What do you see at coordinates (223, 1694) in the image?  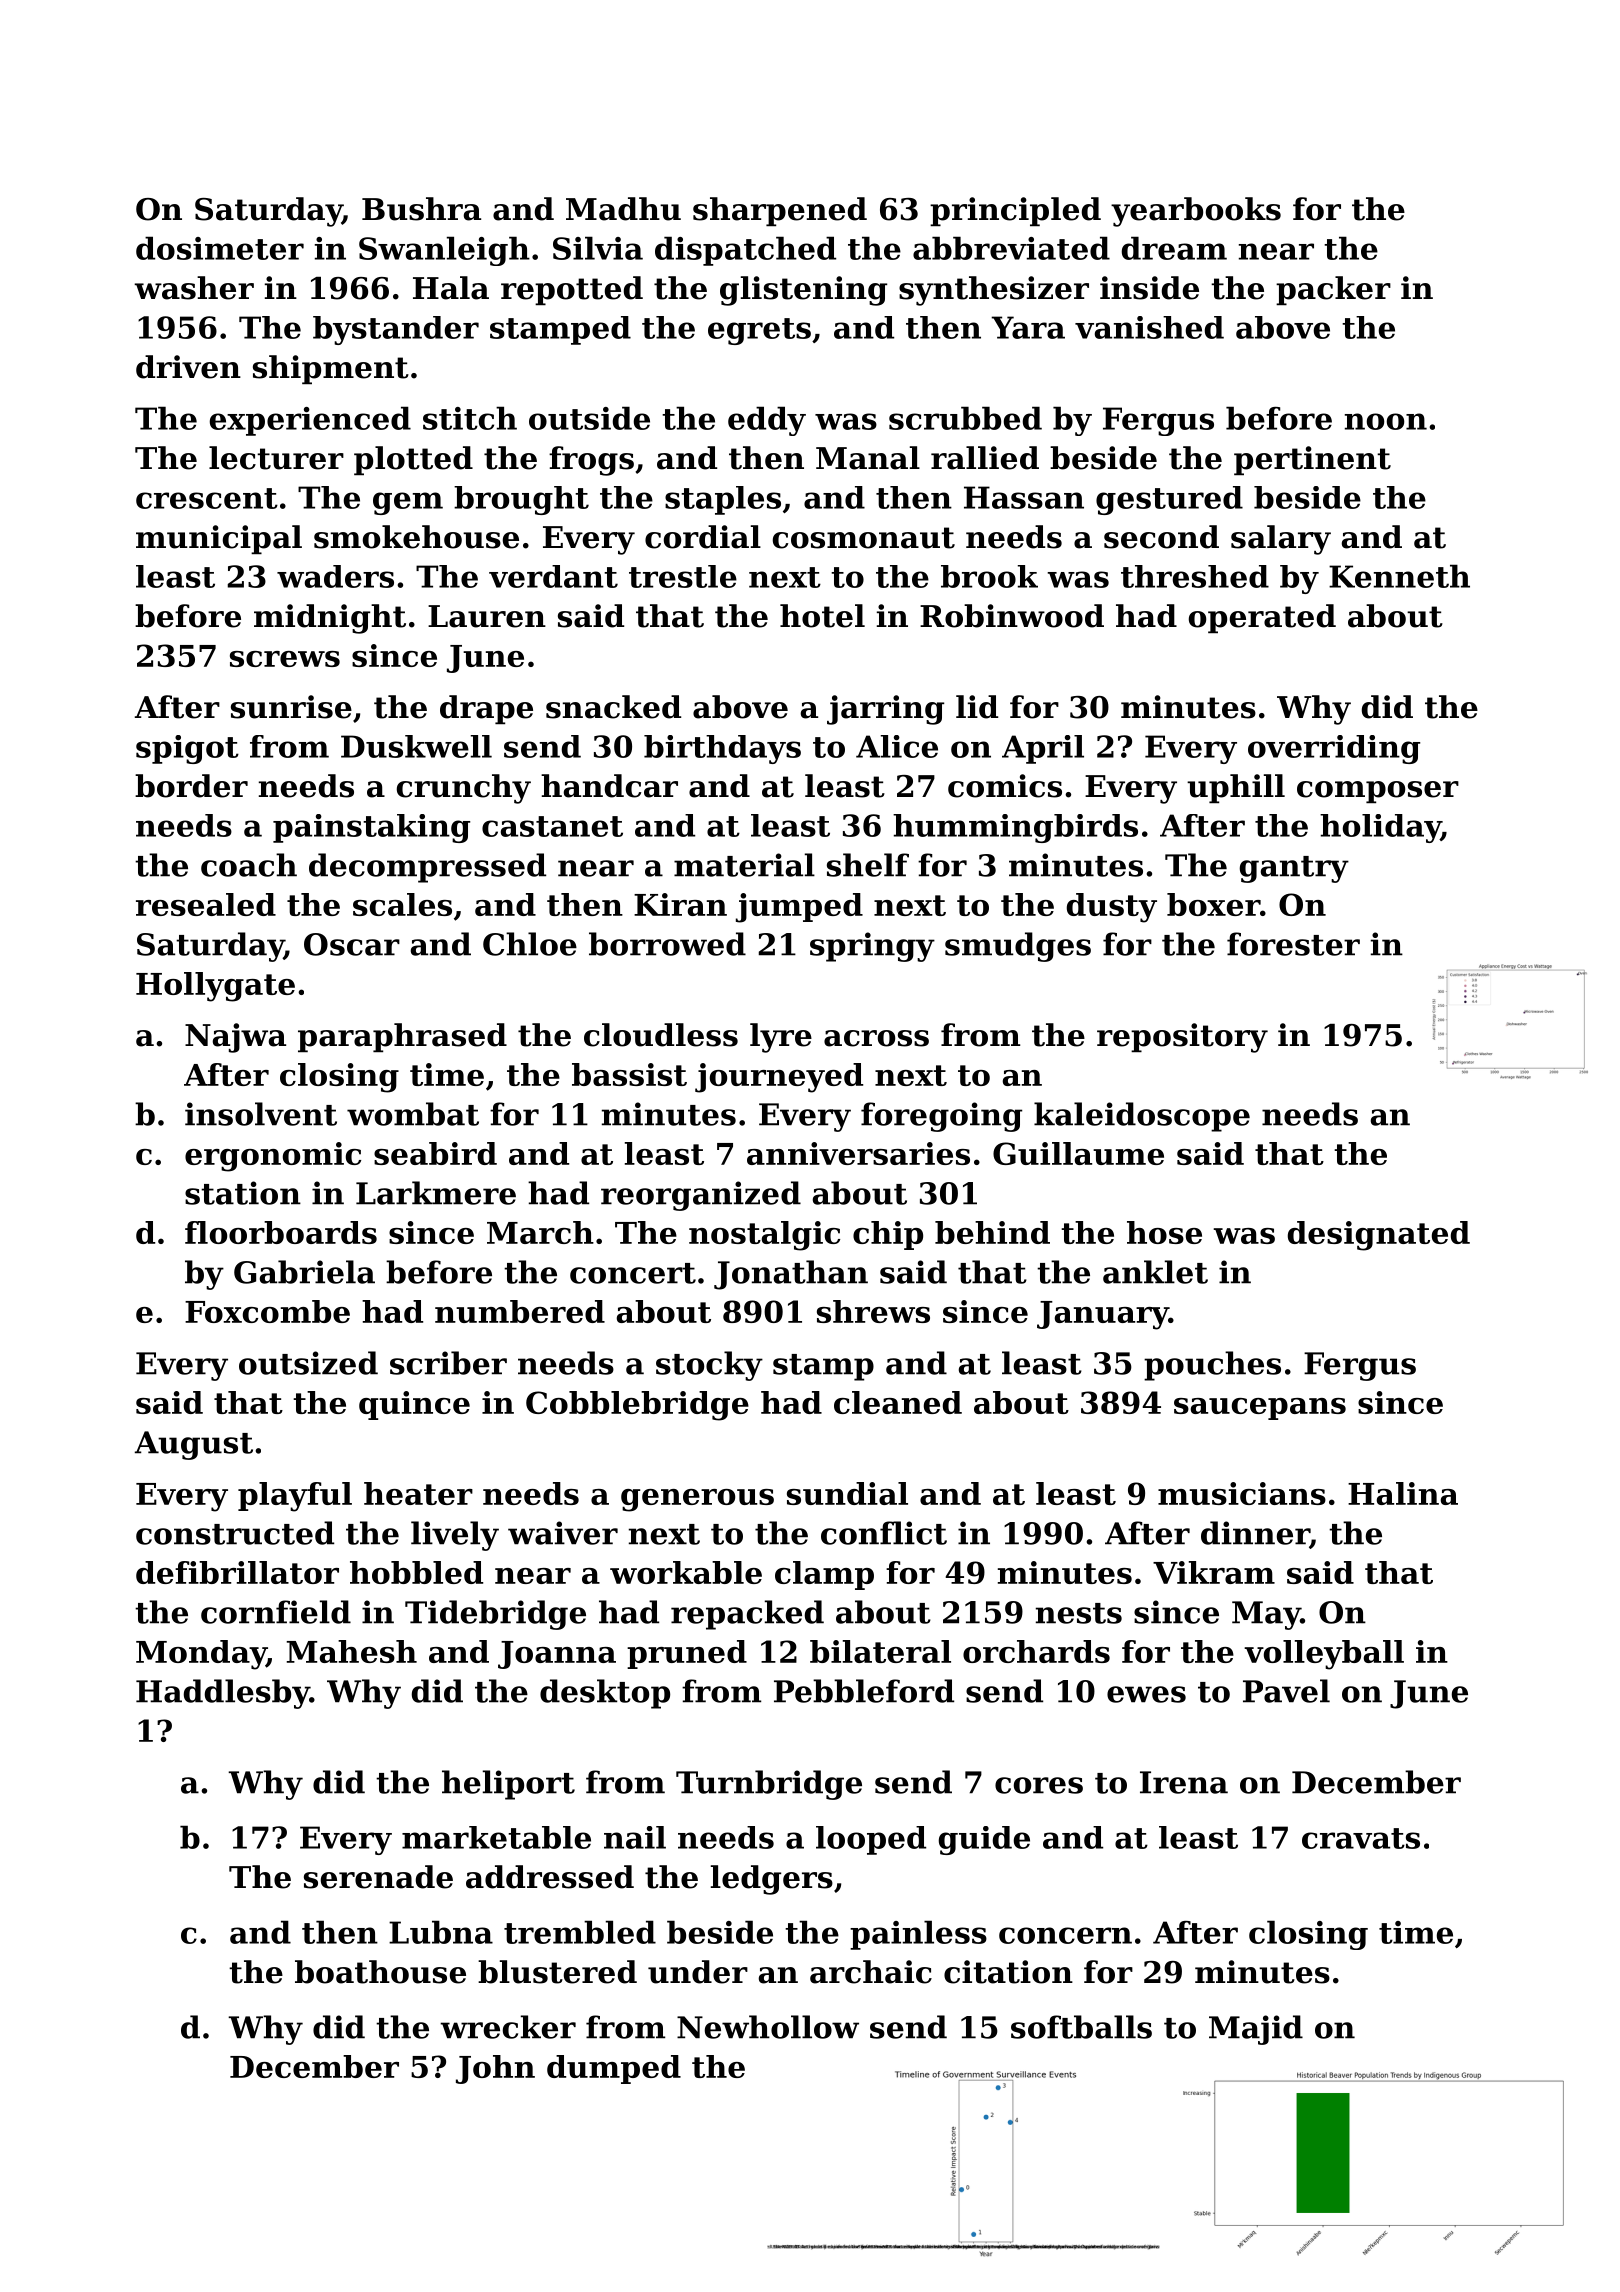 I see `Haddlesby` at bounding box center [223, 1694].
